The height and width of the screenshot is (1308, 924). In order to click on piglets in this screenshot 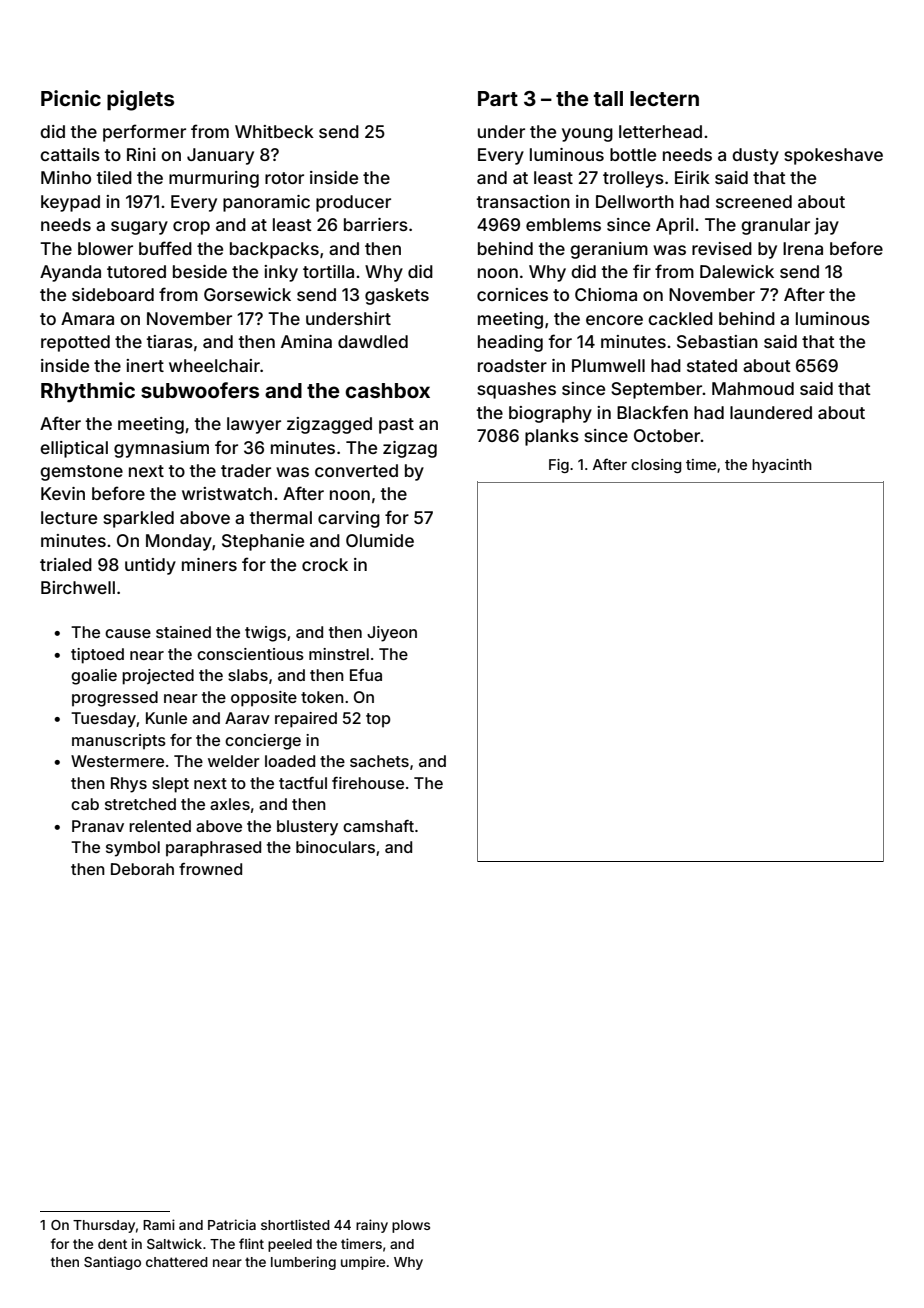, I will do `click(140, 100)`.
